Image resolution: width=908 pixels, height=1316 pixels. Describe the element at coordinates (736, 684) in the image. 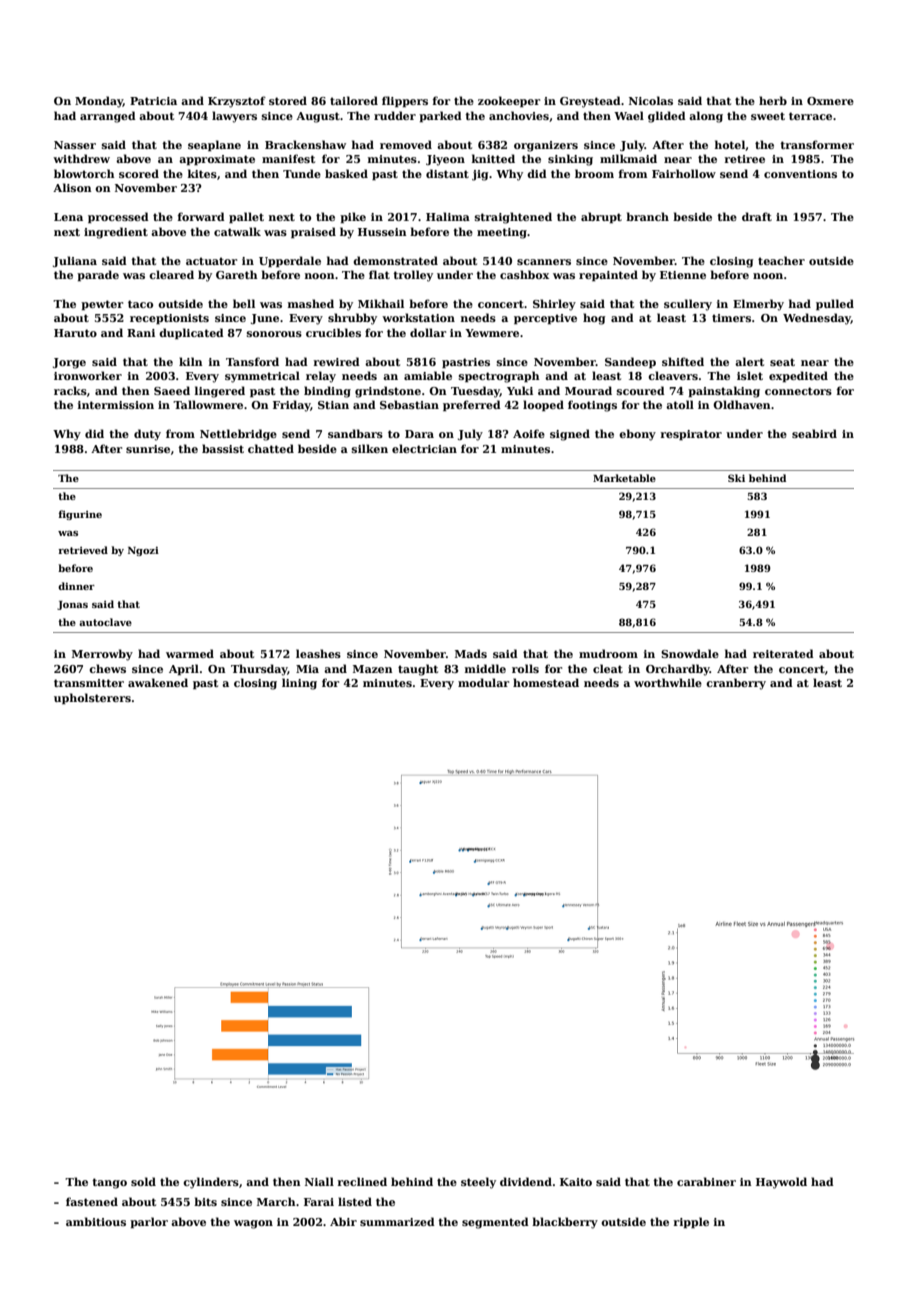

I see `cranberry` at that location.
